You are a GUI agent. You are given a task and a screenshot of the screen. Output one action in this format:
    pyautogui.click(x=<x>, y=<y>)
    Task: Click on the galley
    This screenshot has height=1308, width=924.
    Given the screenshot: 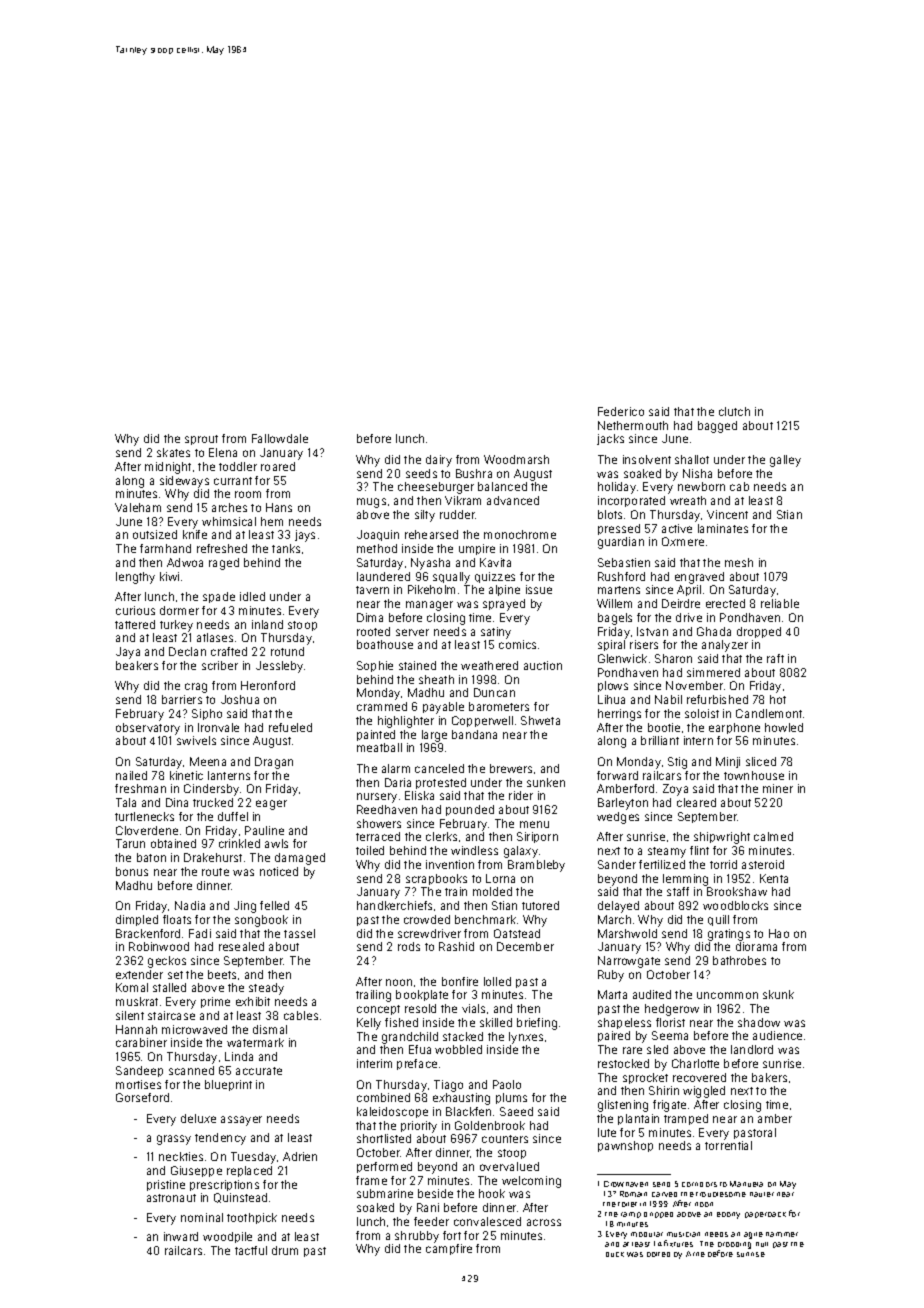 What is the action you would take?
    pyautogui.click(x=785, y=461)
